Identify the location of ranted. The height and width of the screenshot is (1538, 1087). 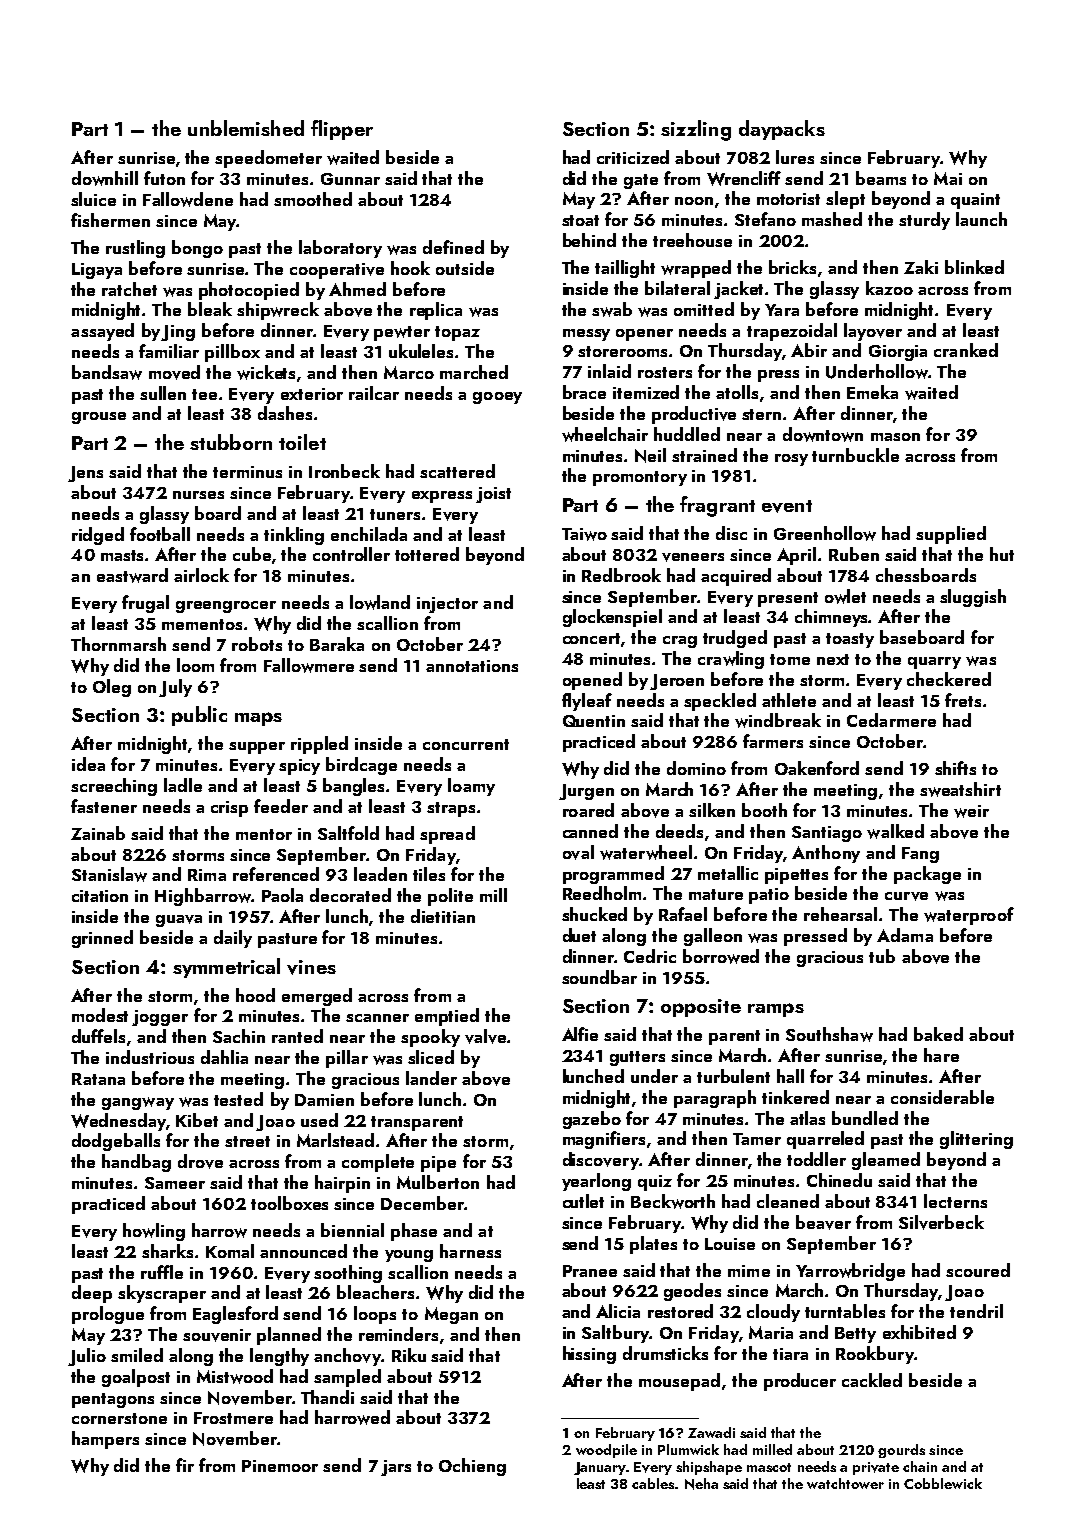
(297, 1036).
